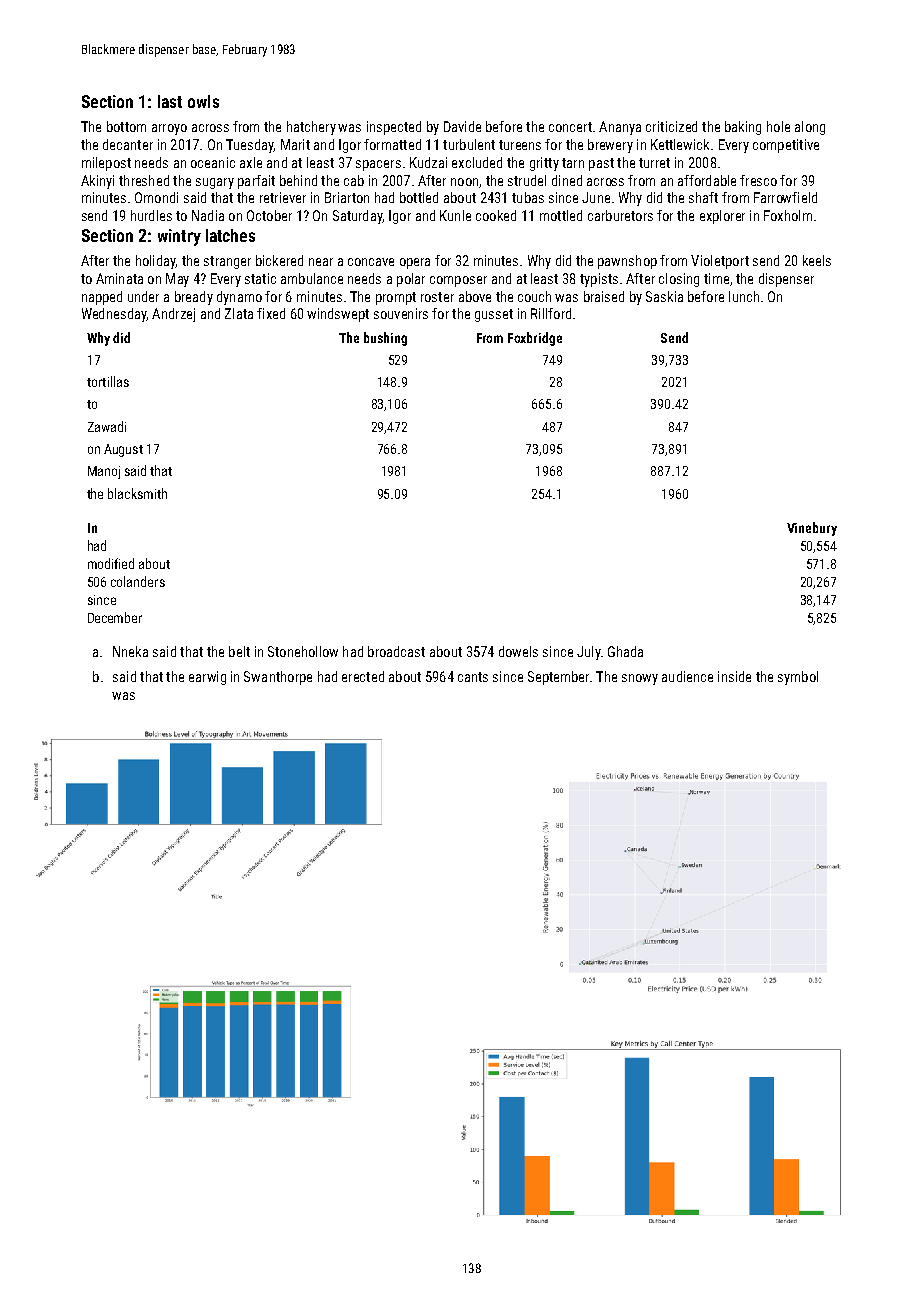 Image resolution: width=924 pixels, height=1308 pixels. What do you see at coordinates (169, 129) in the screenshot?
I see `arroyo` at bounding box center [169, 129].
